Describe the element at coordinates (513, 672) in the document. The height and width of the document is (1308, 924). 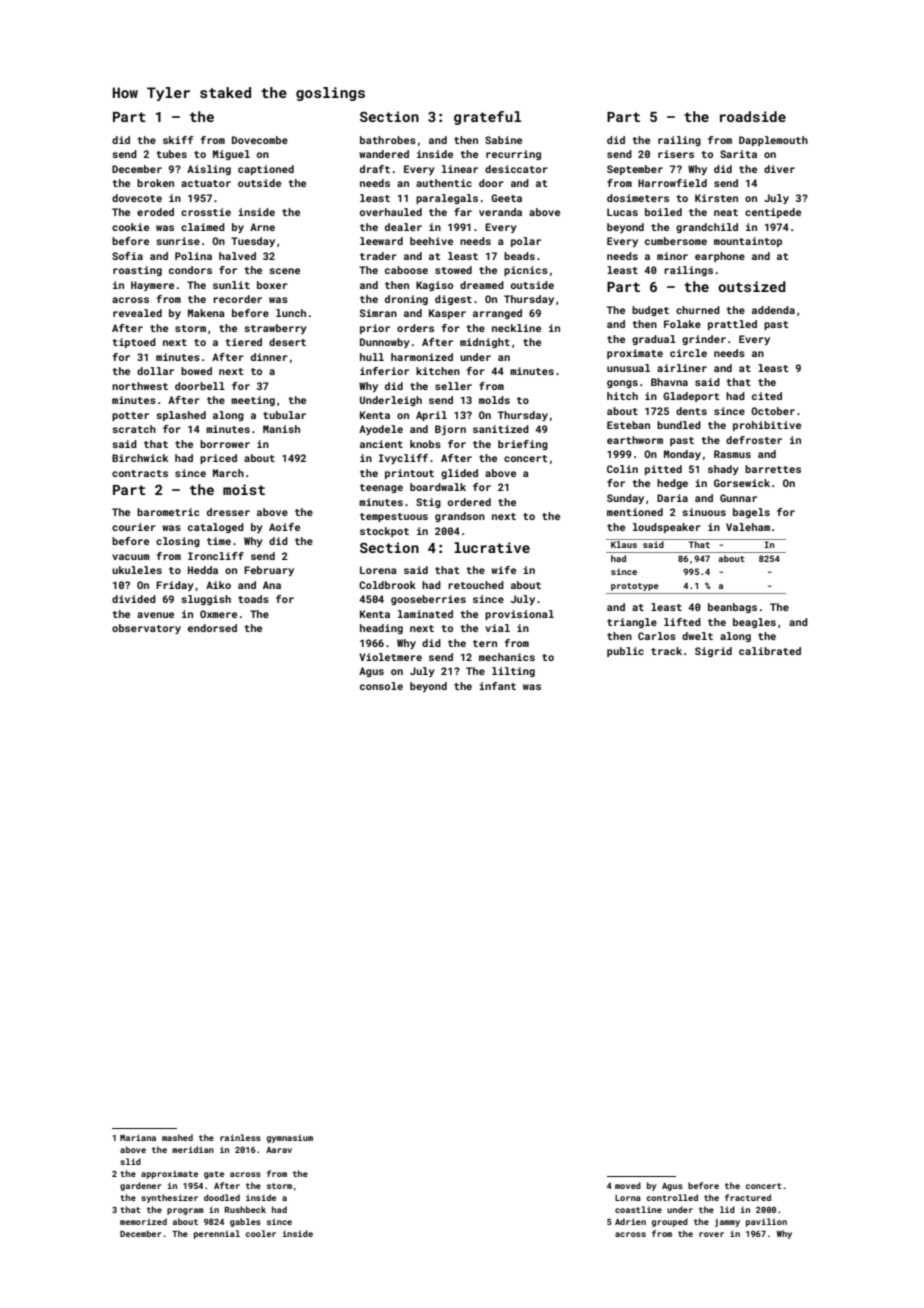
I see `lilting` at that location.
